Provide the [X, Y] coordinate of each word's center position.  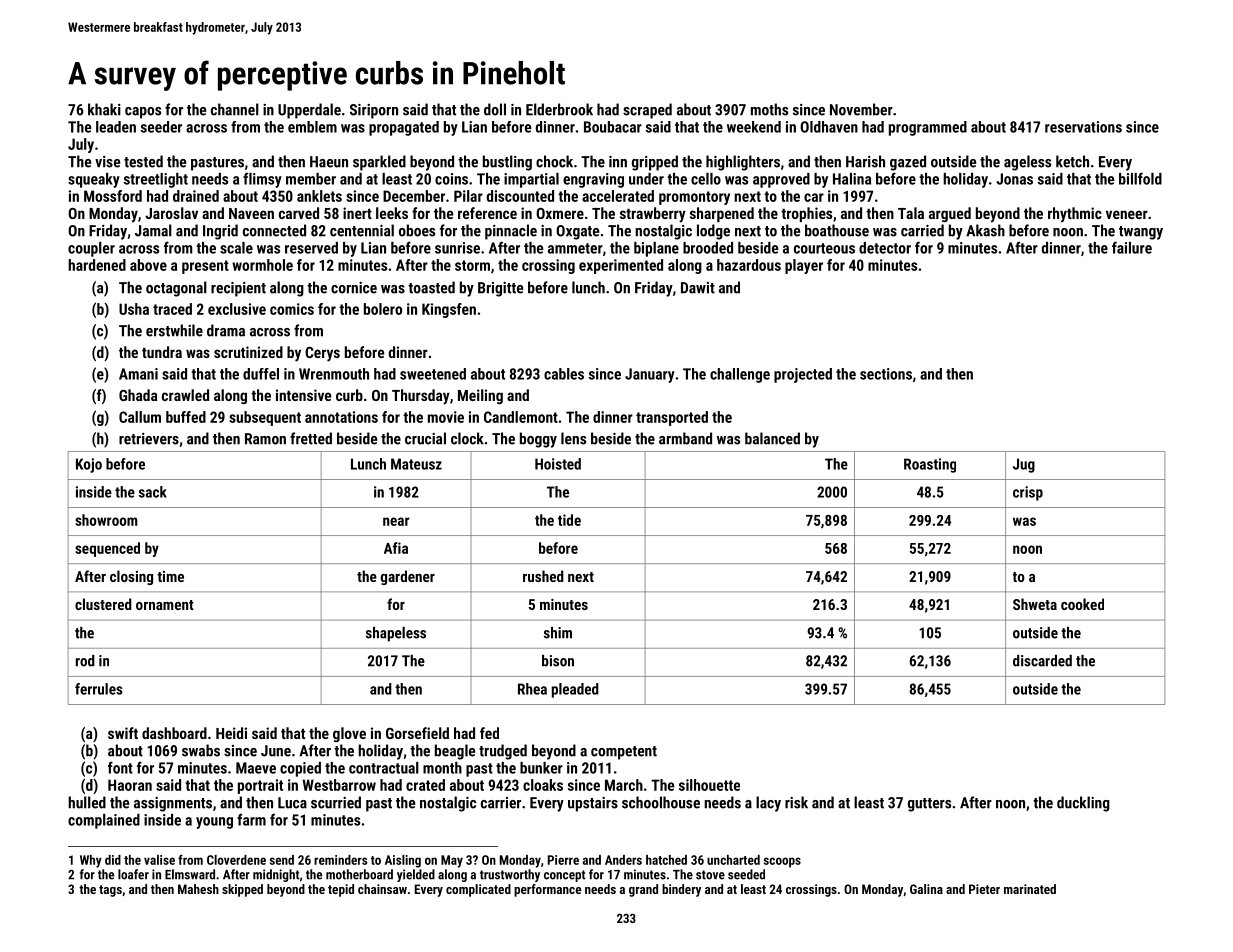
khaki [104, 109]
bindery [681, 890]
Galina [926, 889]
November [861, 109]
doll [495, 109]
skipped [242, 890]
